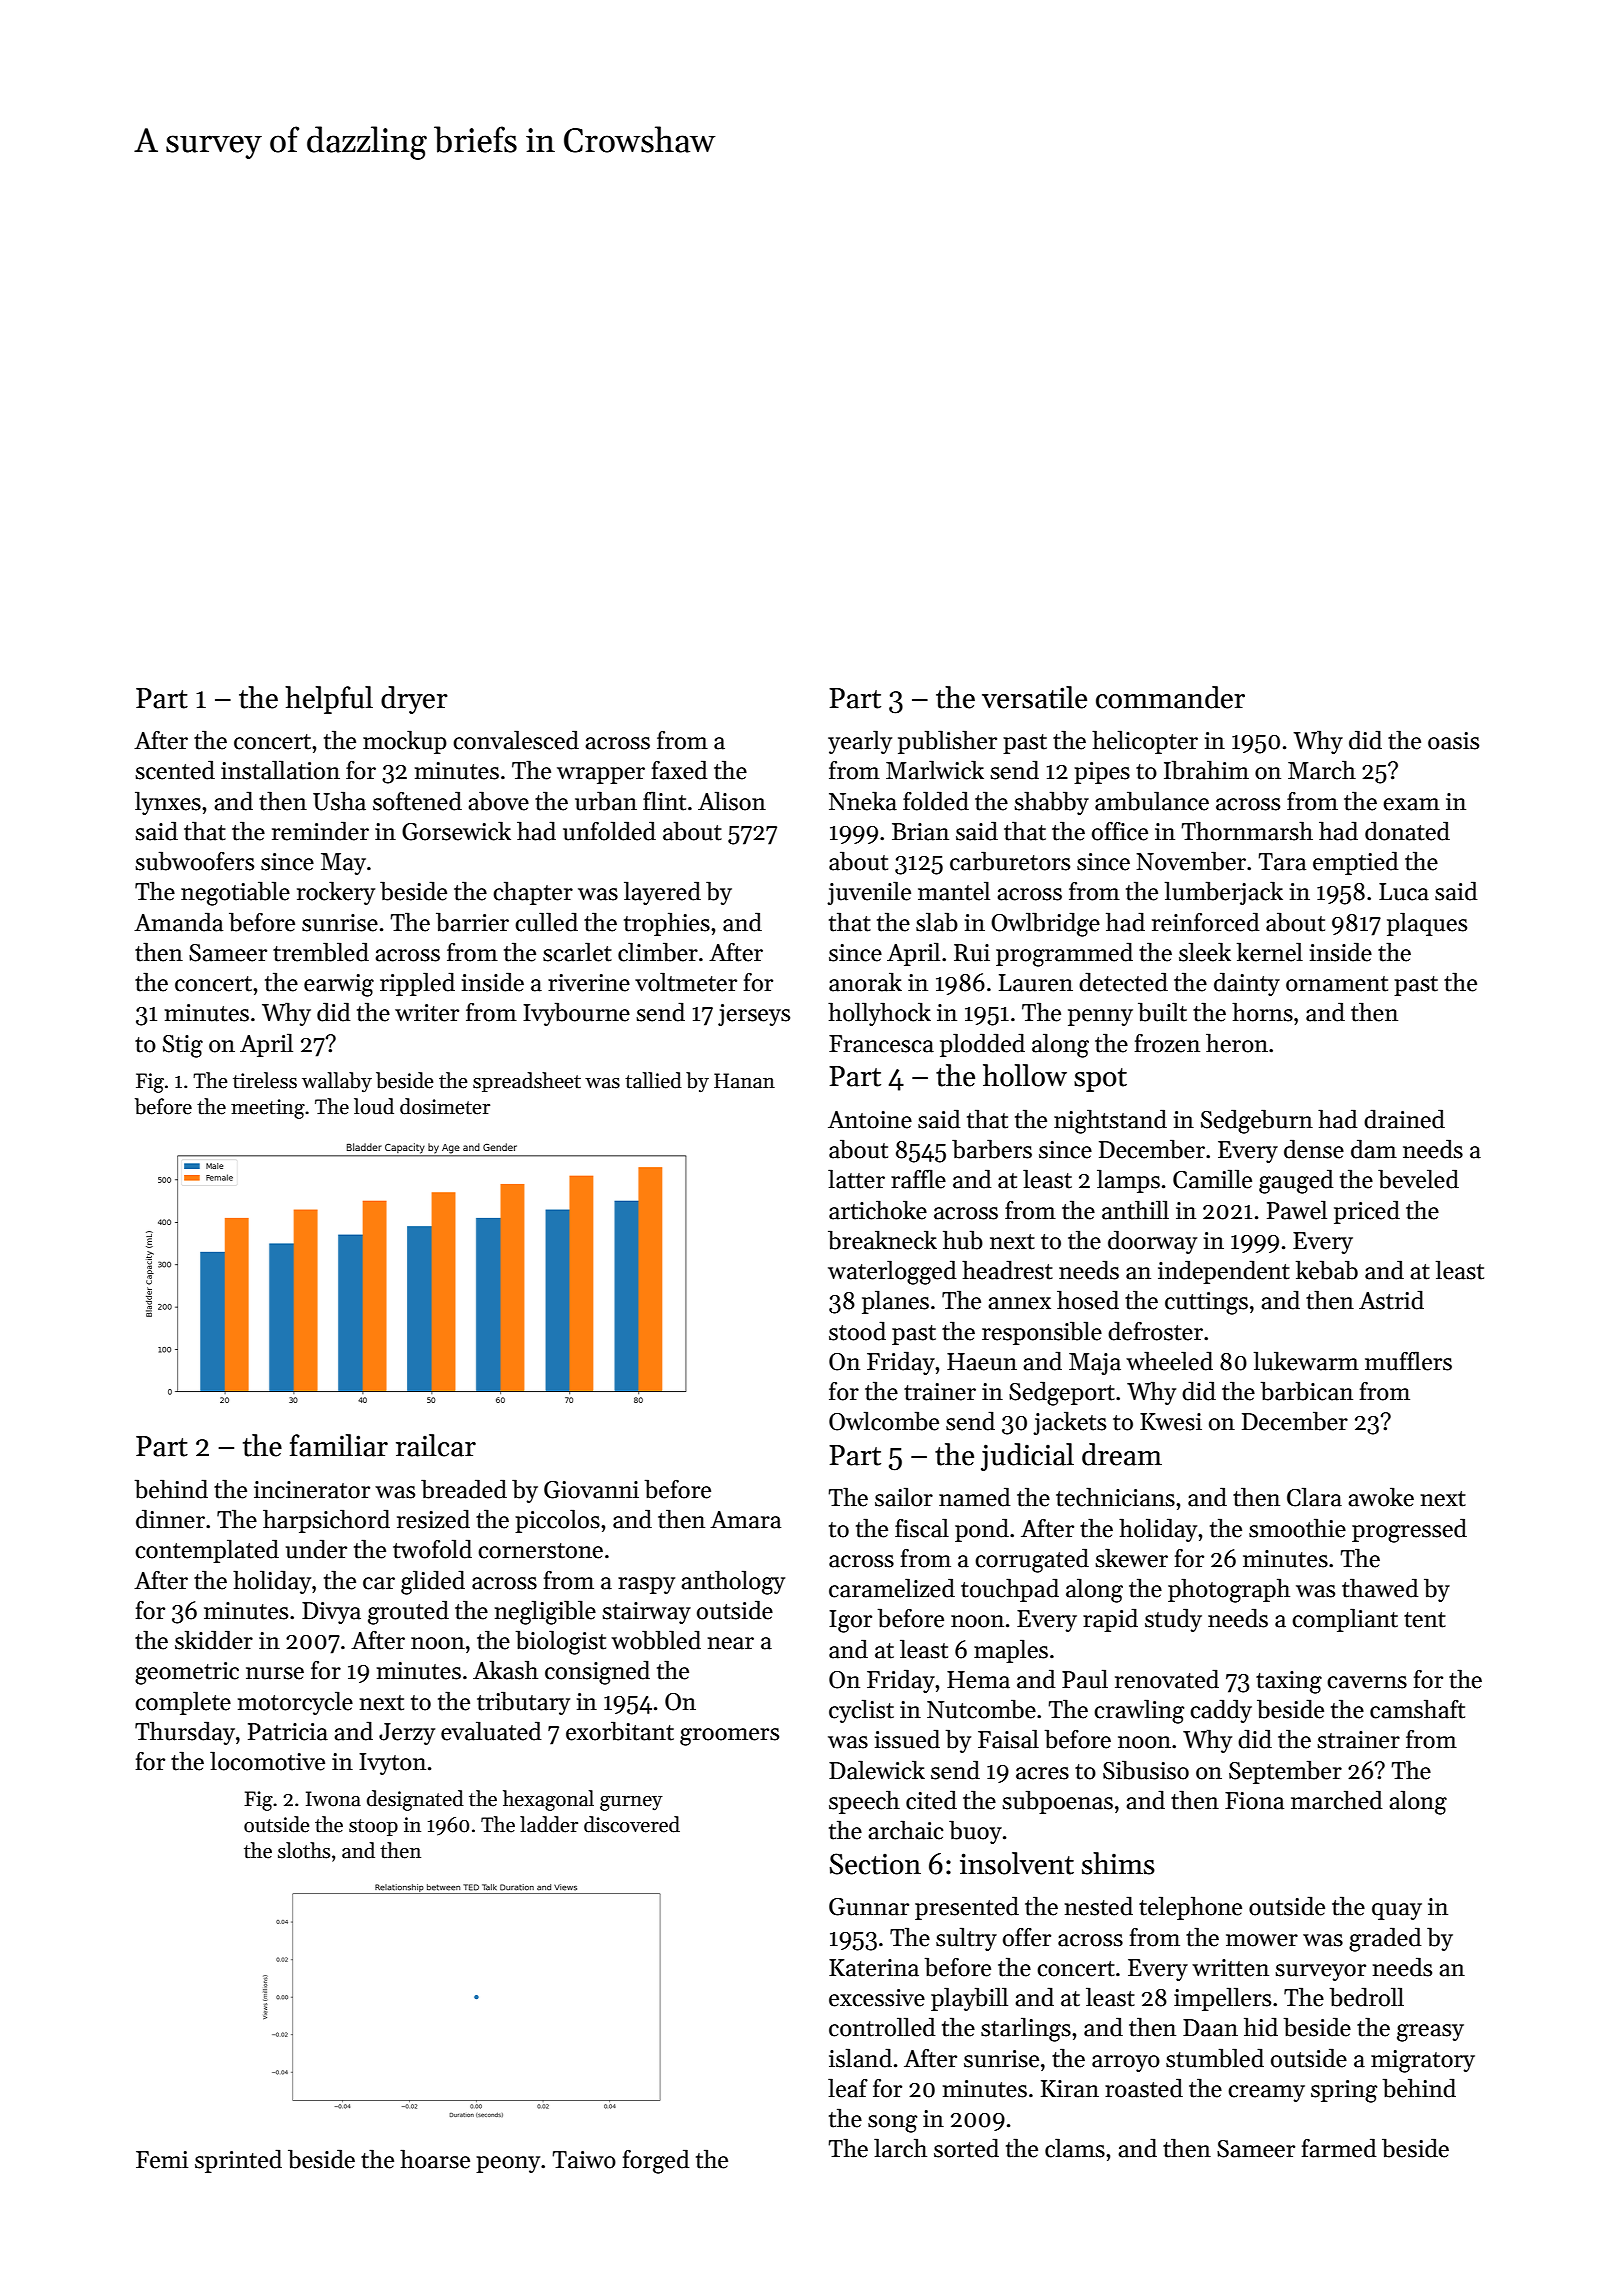  Describe the element at coordinates (732, 801) in the screenshot. I see `Alison` at that location.
